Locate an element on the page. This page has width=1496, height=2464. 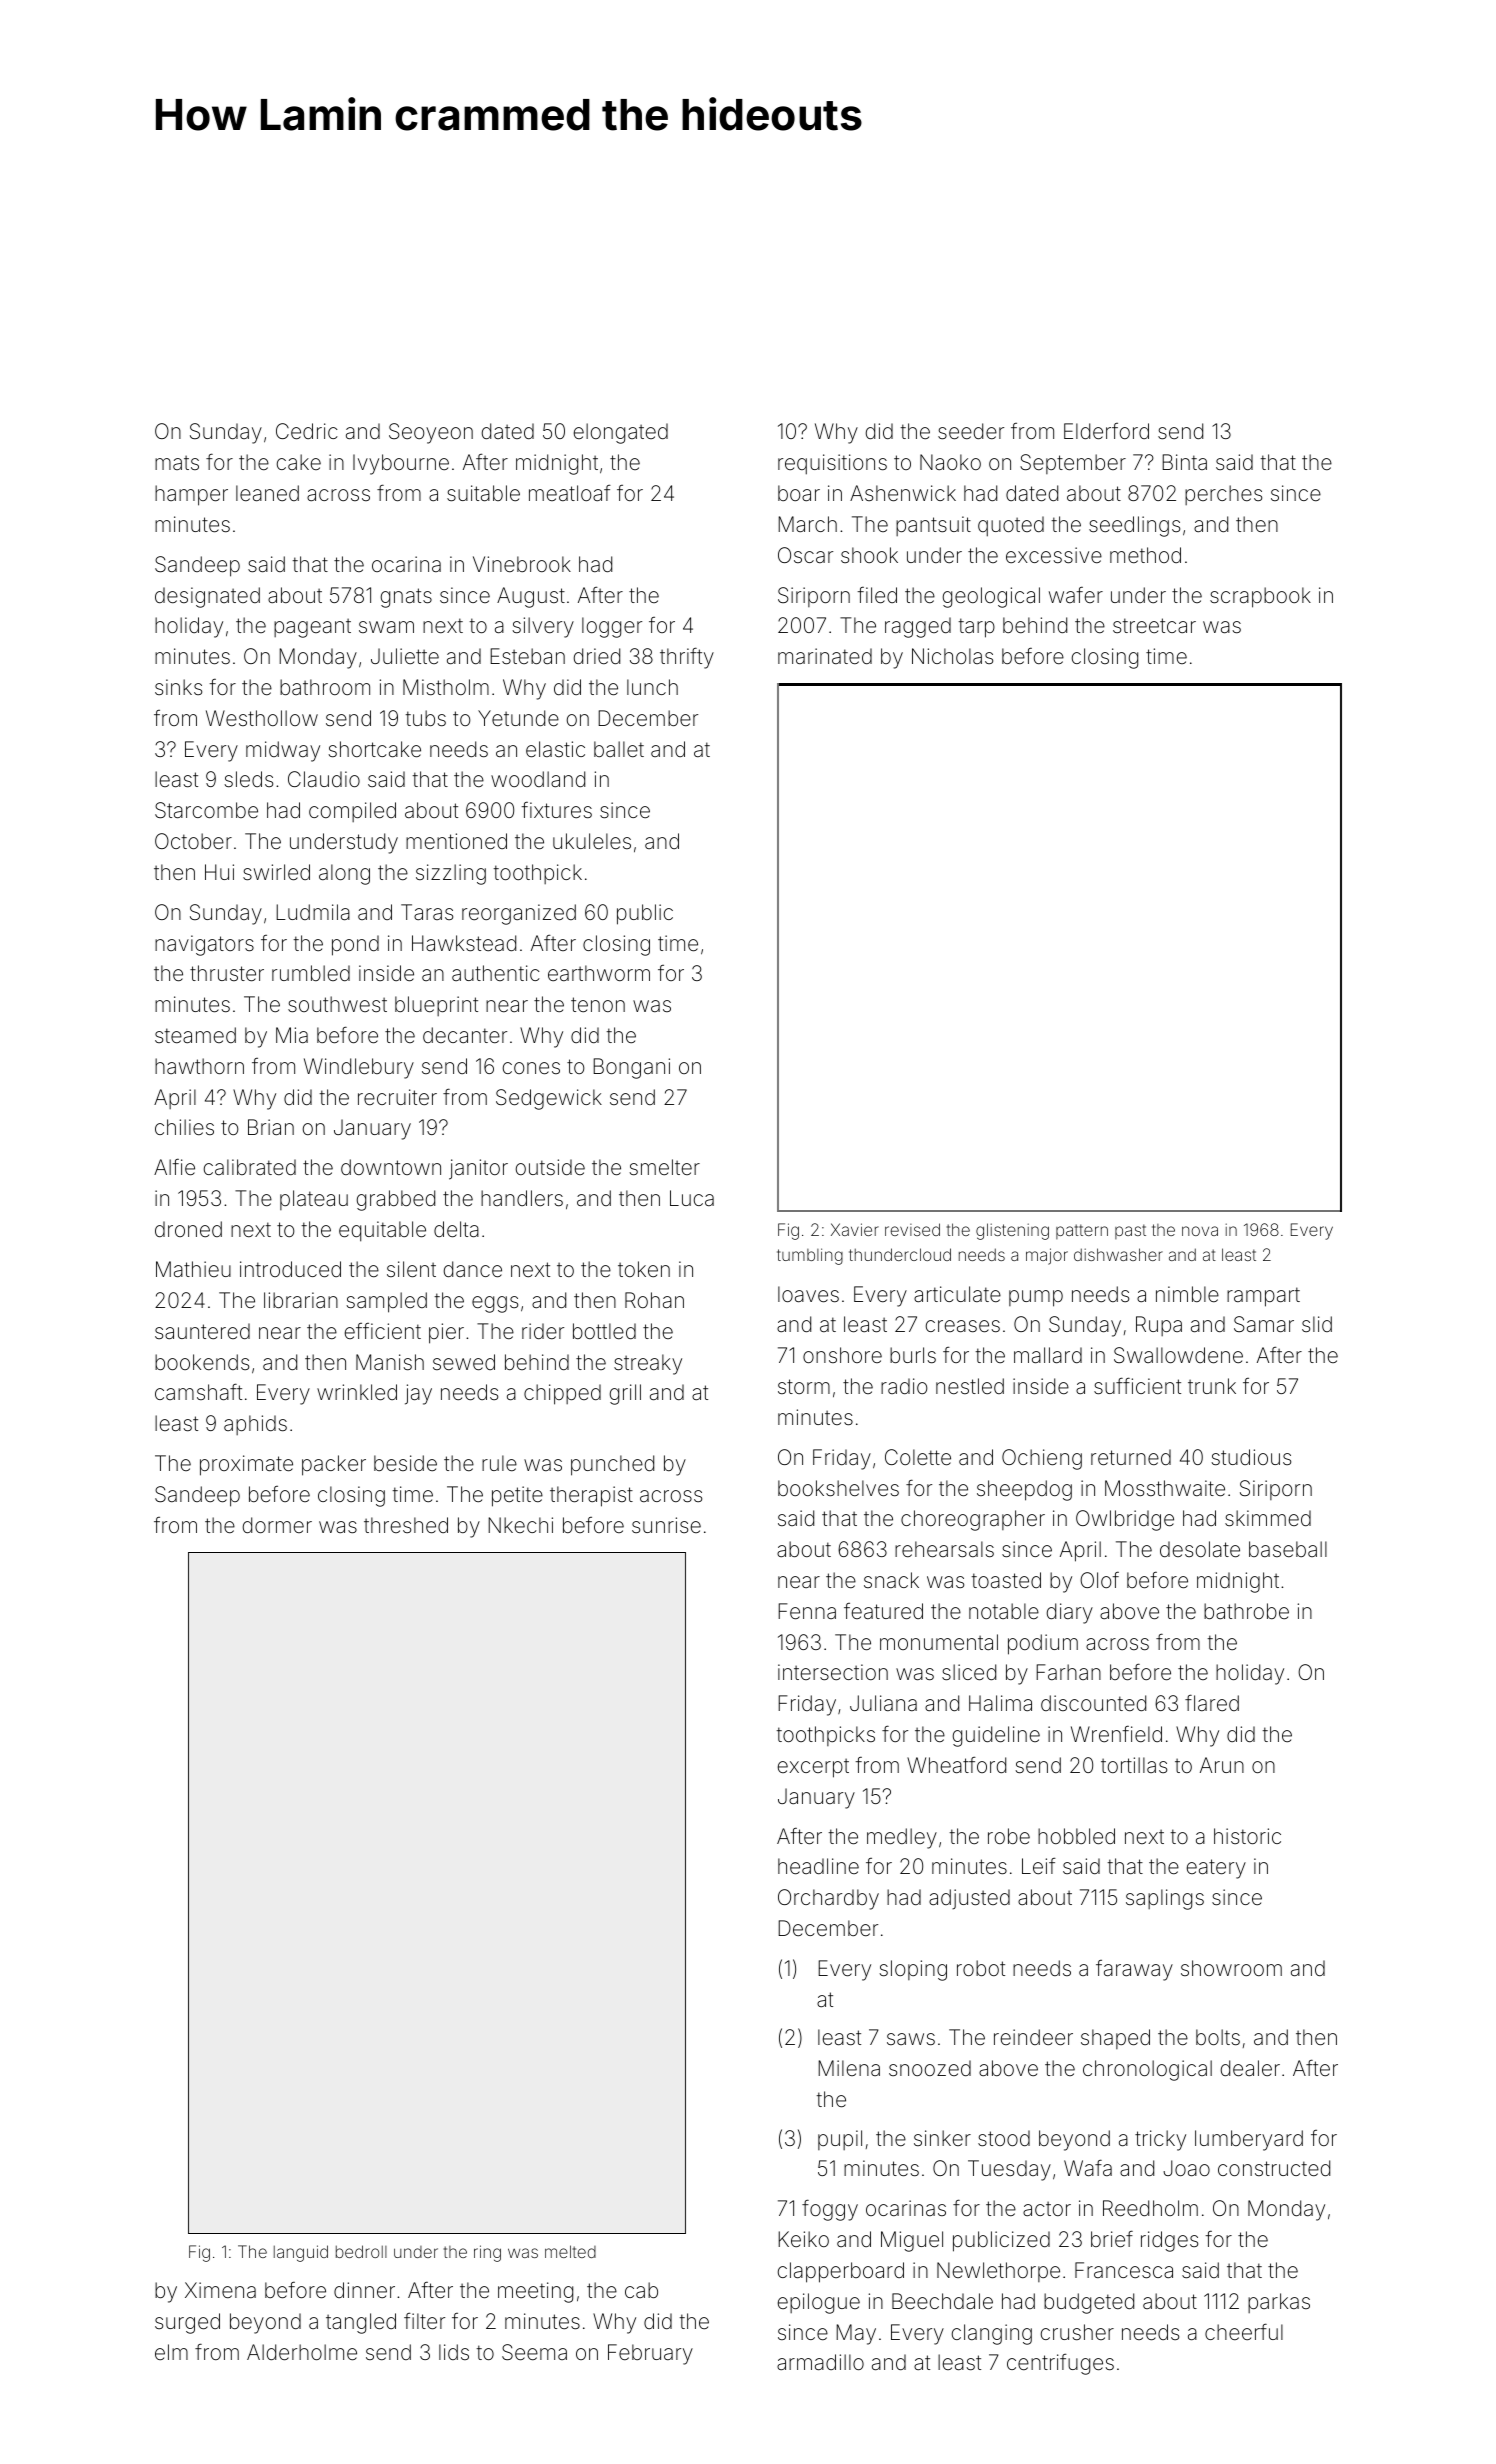
silvery is located at coordinates (543, 627).
